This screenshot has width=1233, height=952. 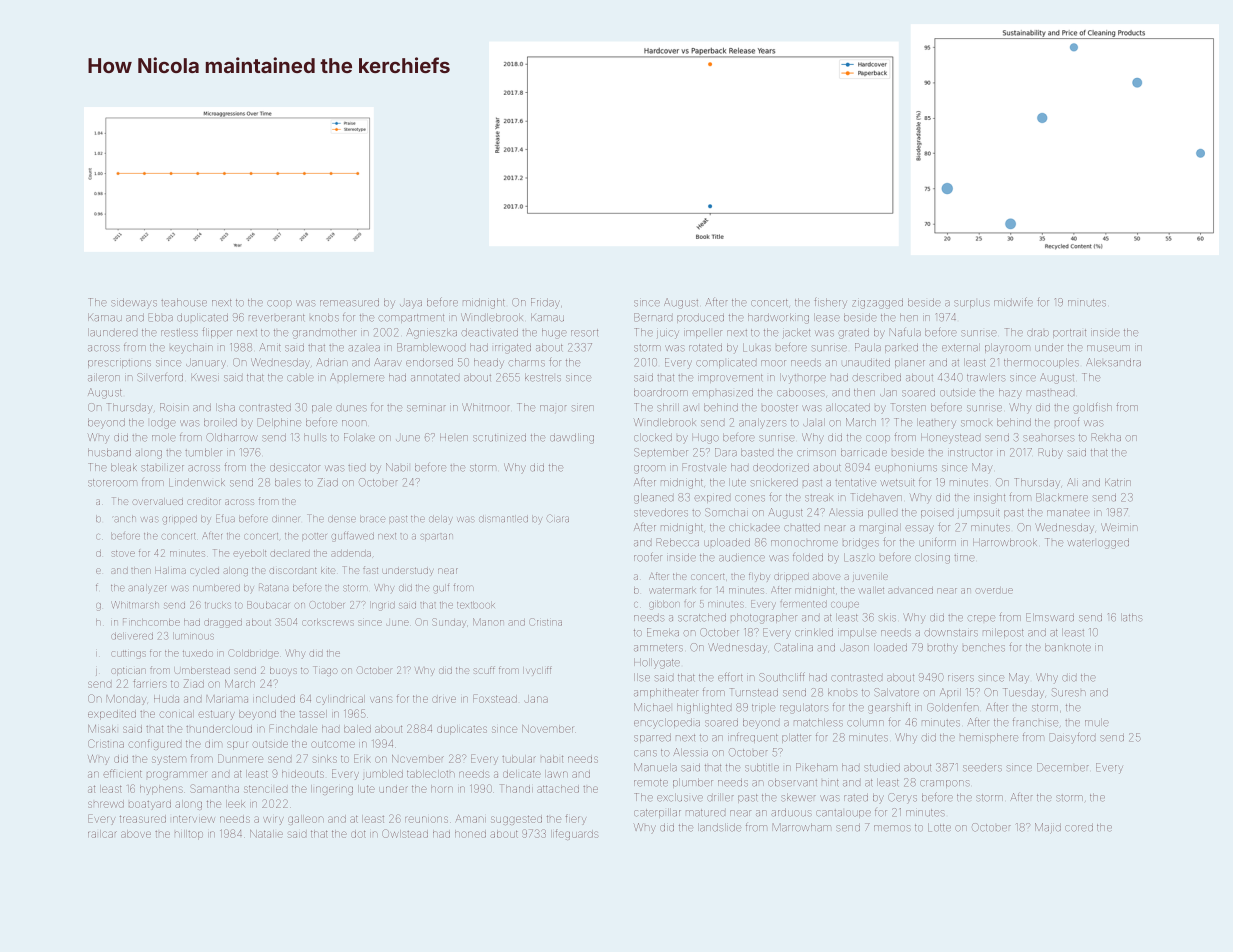 What do you see at coordinates (989, 499) in the screenshot?
I see `insight` at bounding box center [989, 499].
